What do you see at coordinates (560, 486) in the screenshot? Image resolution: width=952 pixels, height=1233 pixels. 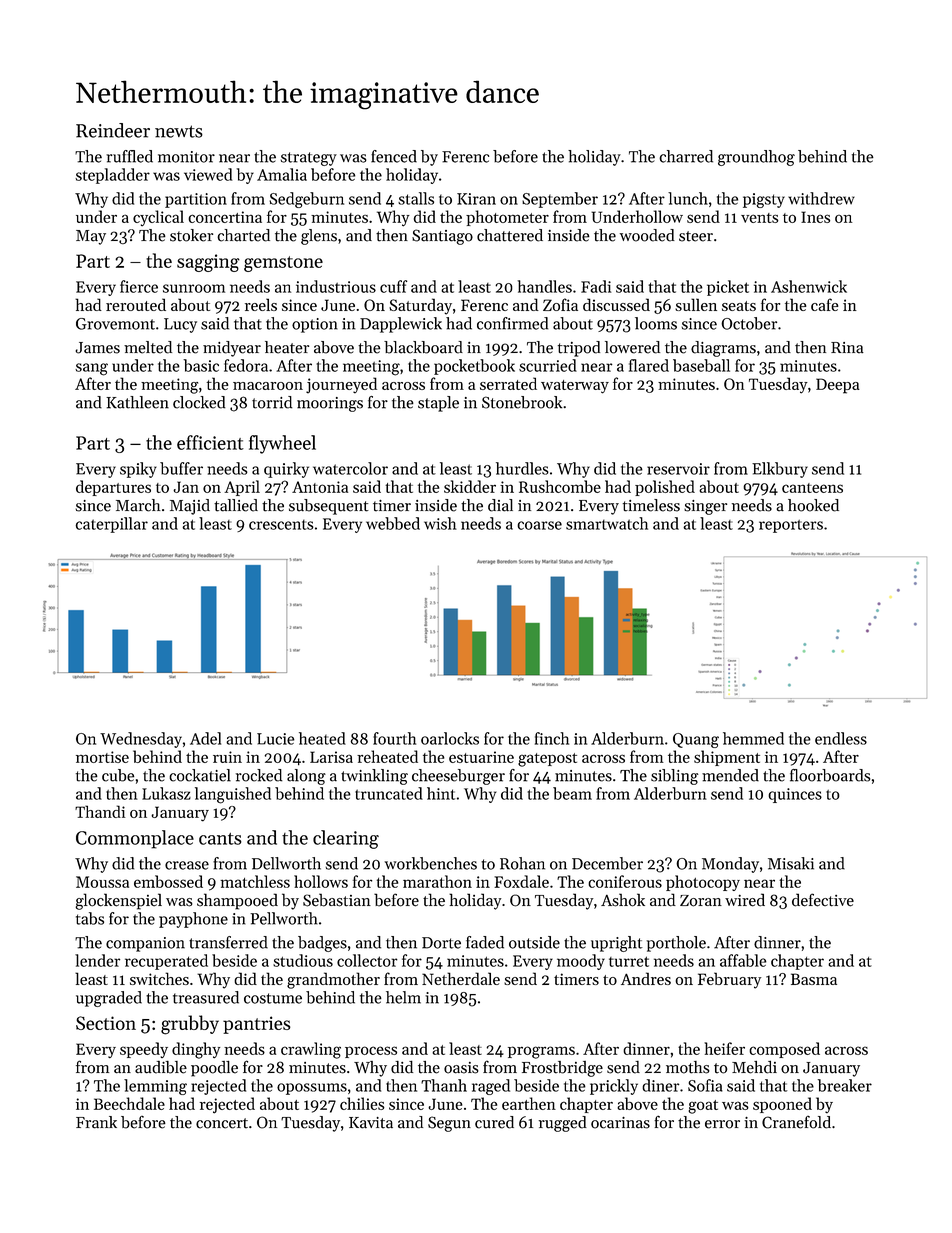 I see `Rushcombe` at bounding box center [560, 486].
